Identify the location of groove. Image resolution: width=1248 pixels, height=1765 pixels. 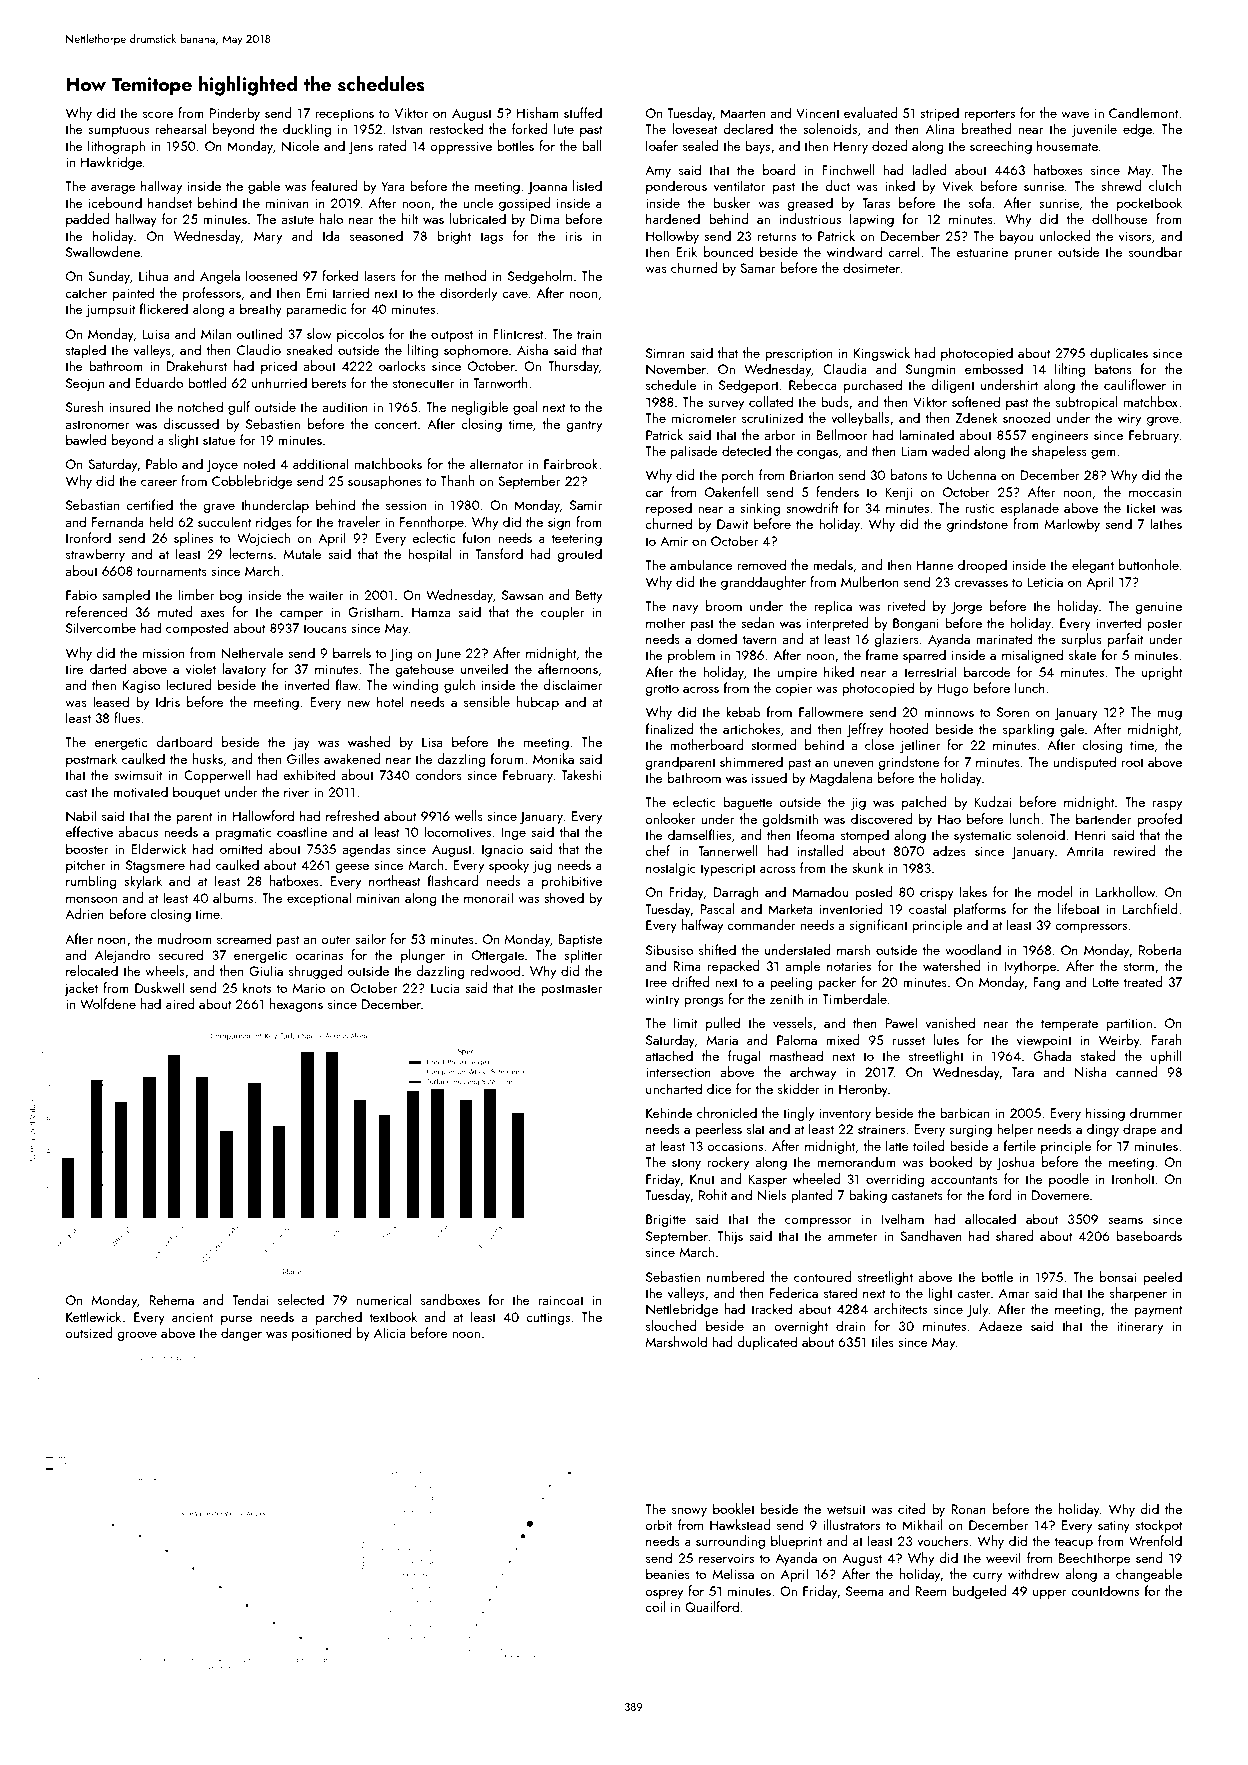
(137, 1336).
